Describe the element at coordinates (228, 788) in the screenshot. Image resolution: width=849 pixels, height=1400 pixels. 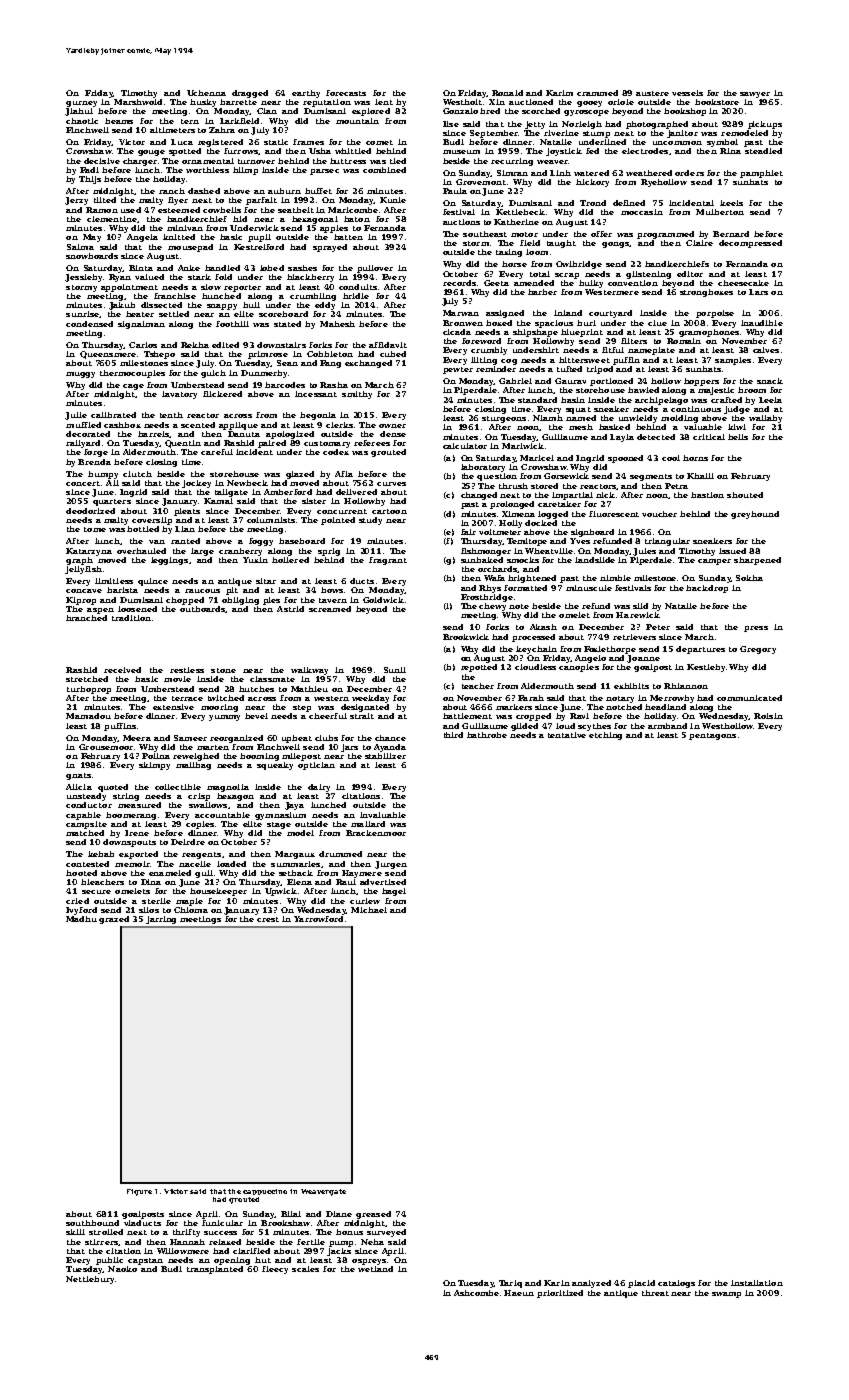
I see `magnolia` at that location.
